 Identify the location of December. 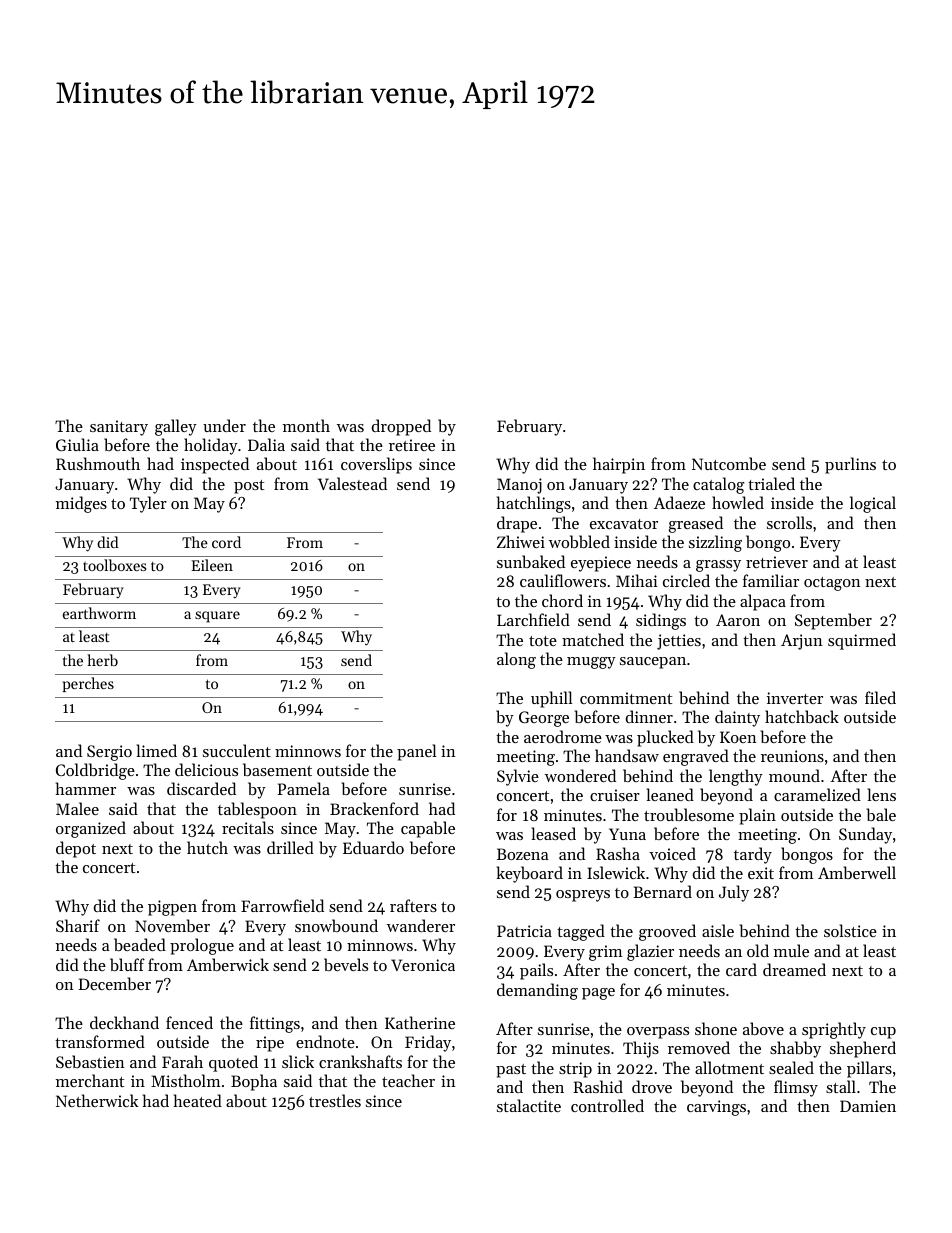
(115, 983).
